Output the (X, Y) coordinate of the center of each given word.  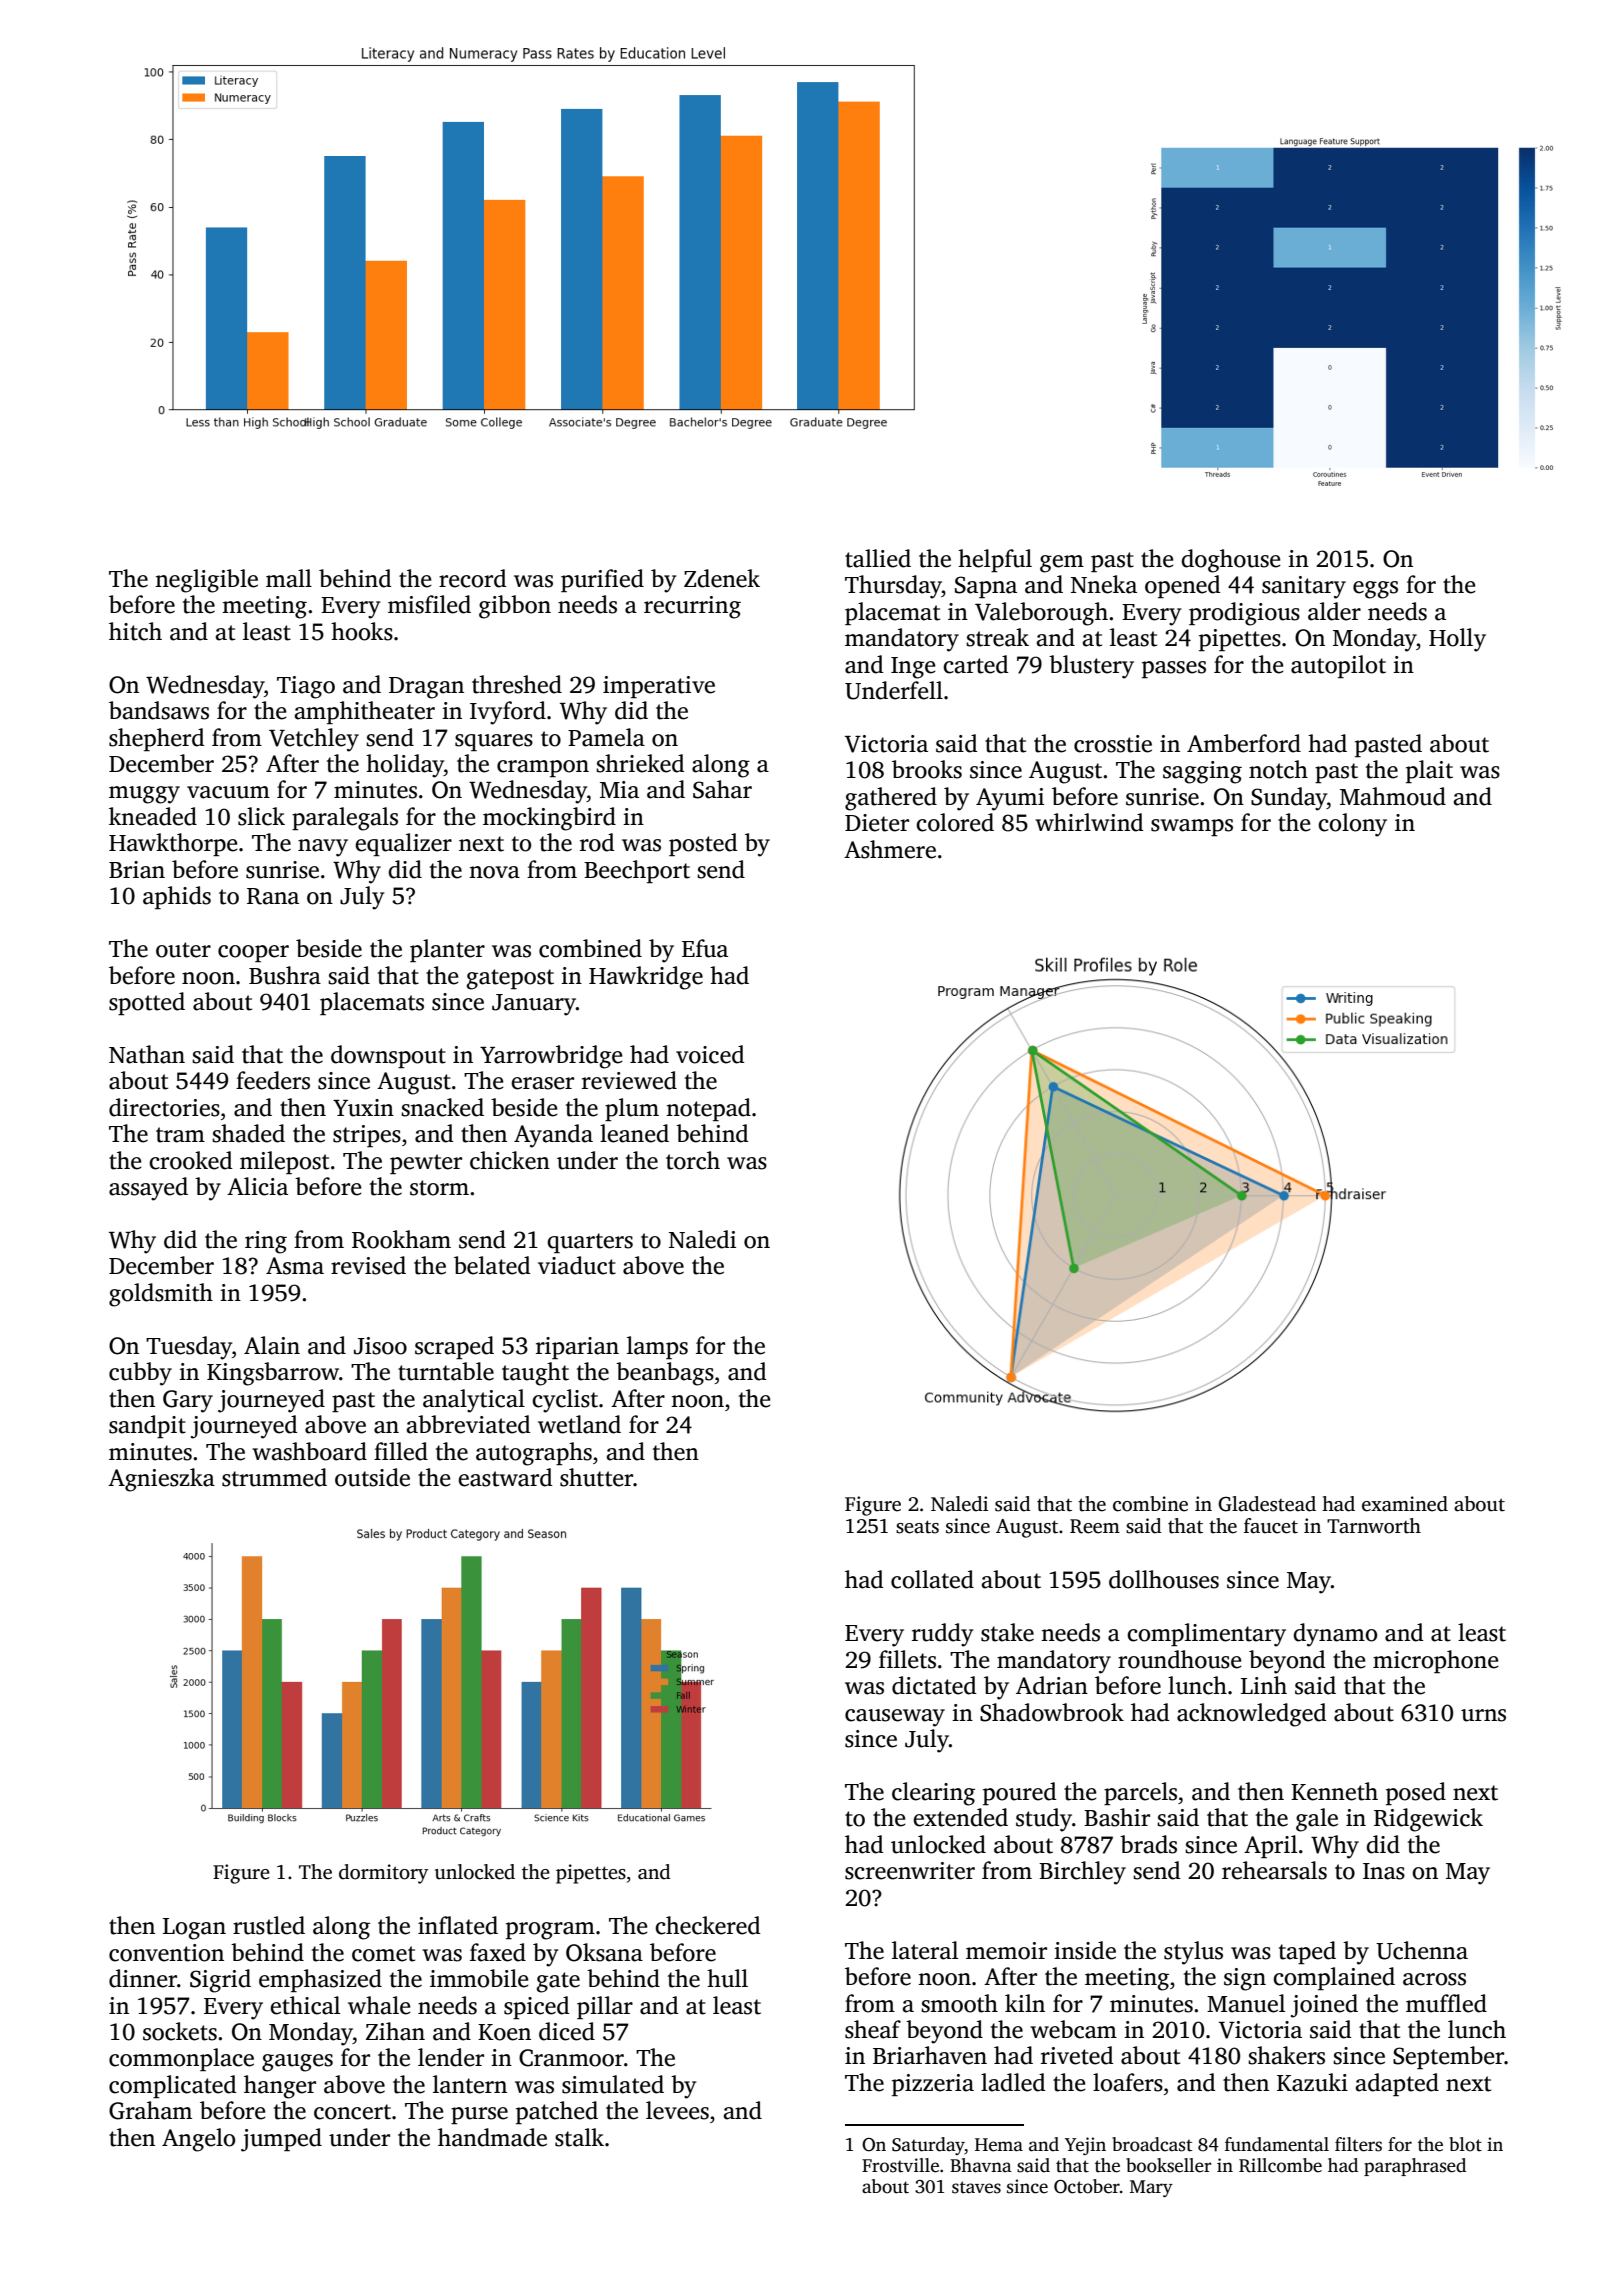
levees (677, 2110)
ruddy (942, 1635)
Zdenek (722, 578)
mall (289, 578)
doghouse (1231, 561)
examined (1405, 1504)
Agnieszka (161, 1480)
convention (166, 1953)
